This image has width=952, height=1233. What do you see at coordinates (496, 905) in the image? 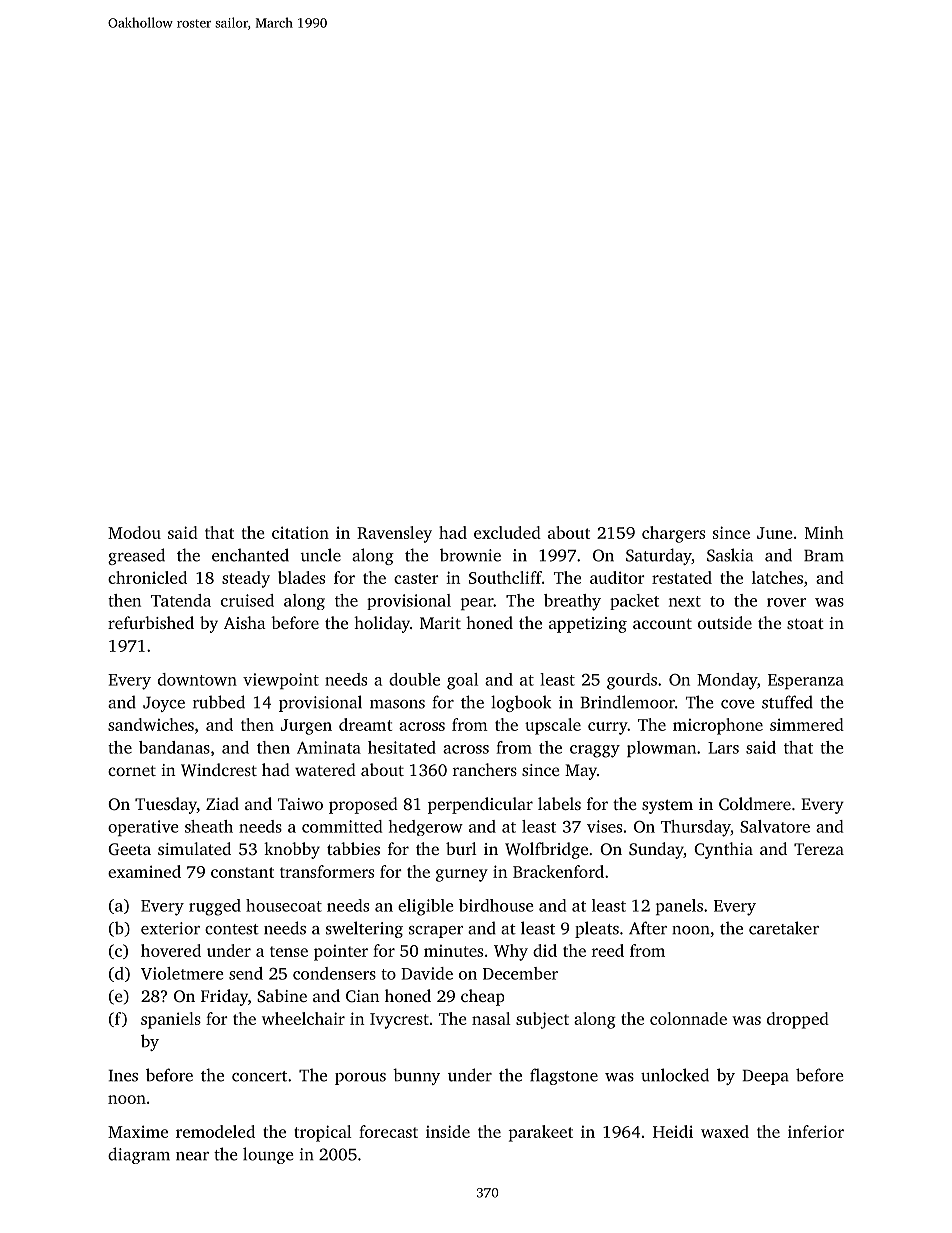
I see `birdhouse` at bounding box center [496, 905].
